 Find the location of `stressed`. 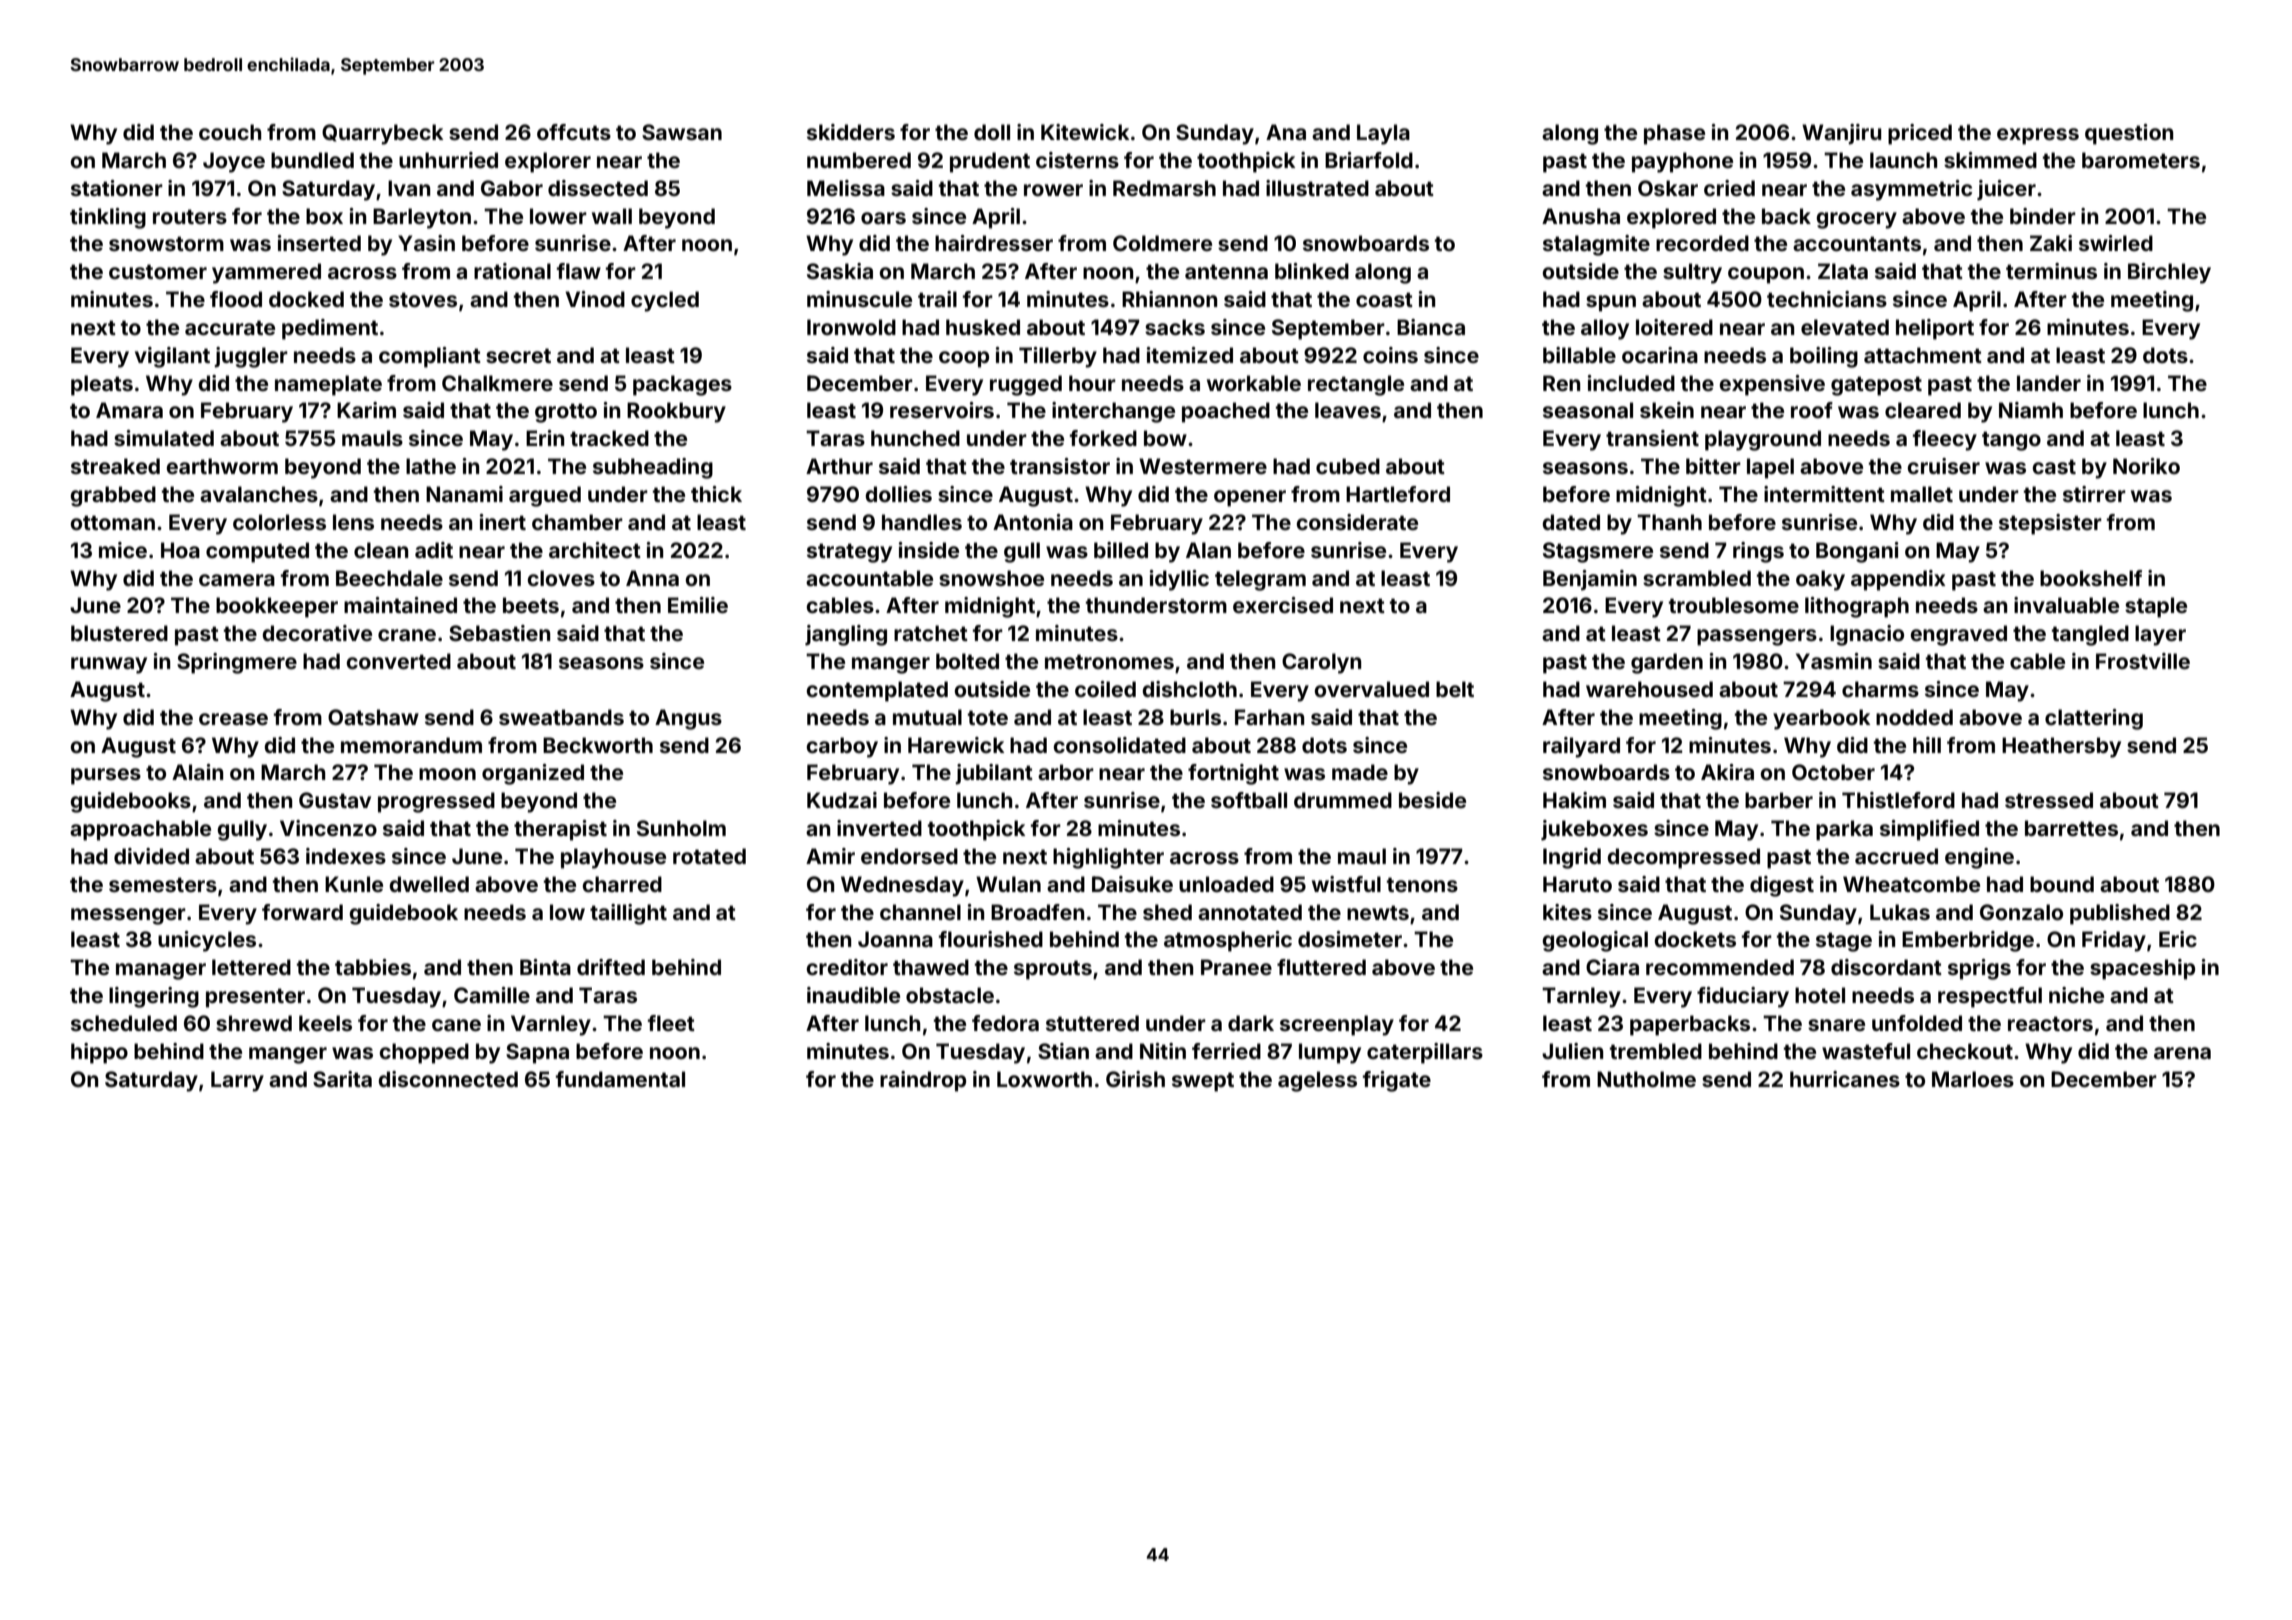

stressed is located at coordinates (2049, 800).
